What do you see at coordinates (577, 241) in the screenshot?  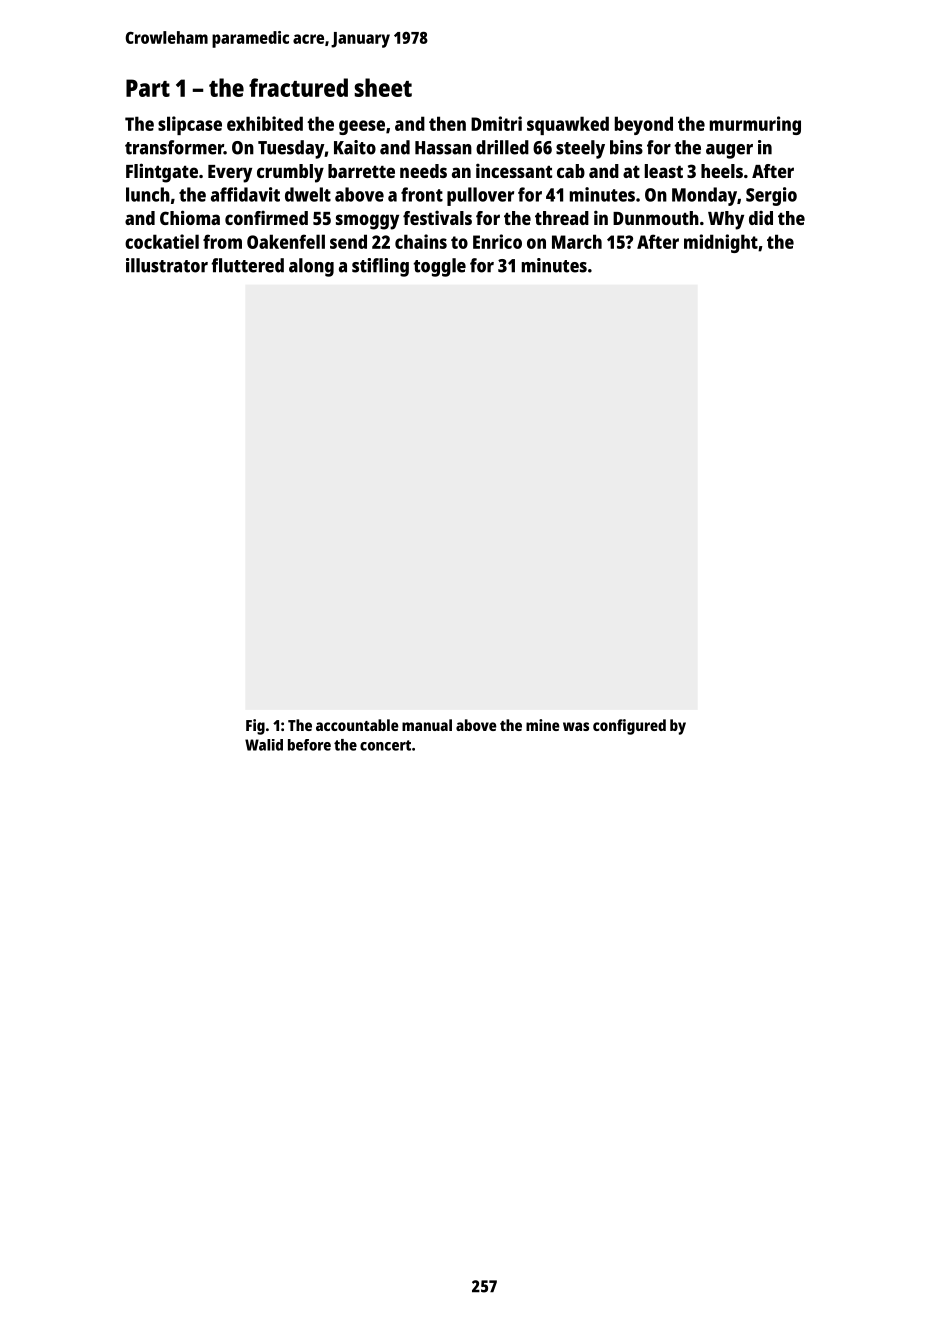 I see `March` at bounding box center [577, 241].
